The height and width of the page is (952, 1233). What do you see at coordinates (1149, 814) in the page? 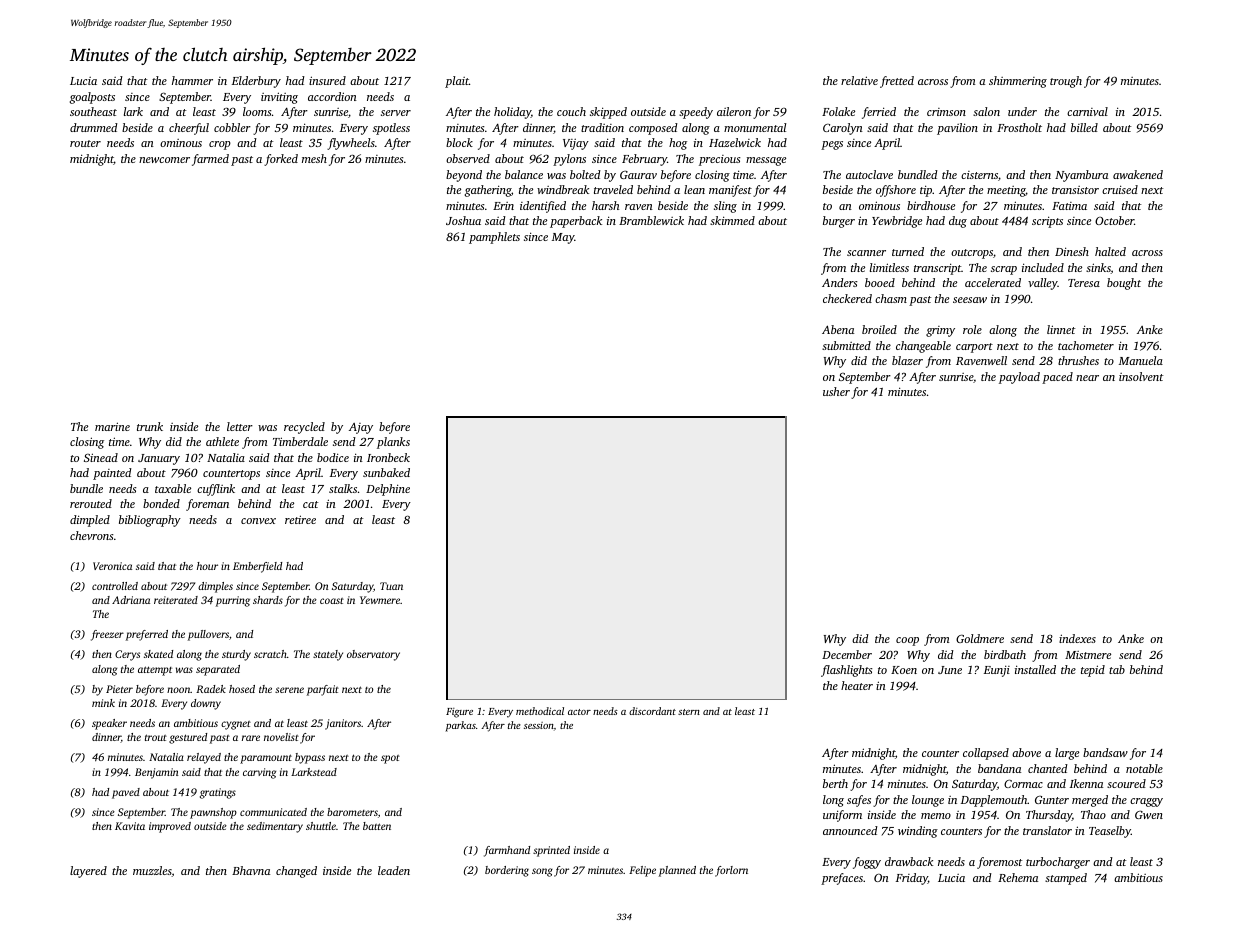
I see `Gwen` at bounding box center [1149, 814].
